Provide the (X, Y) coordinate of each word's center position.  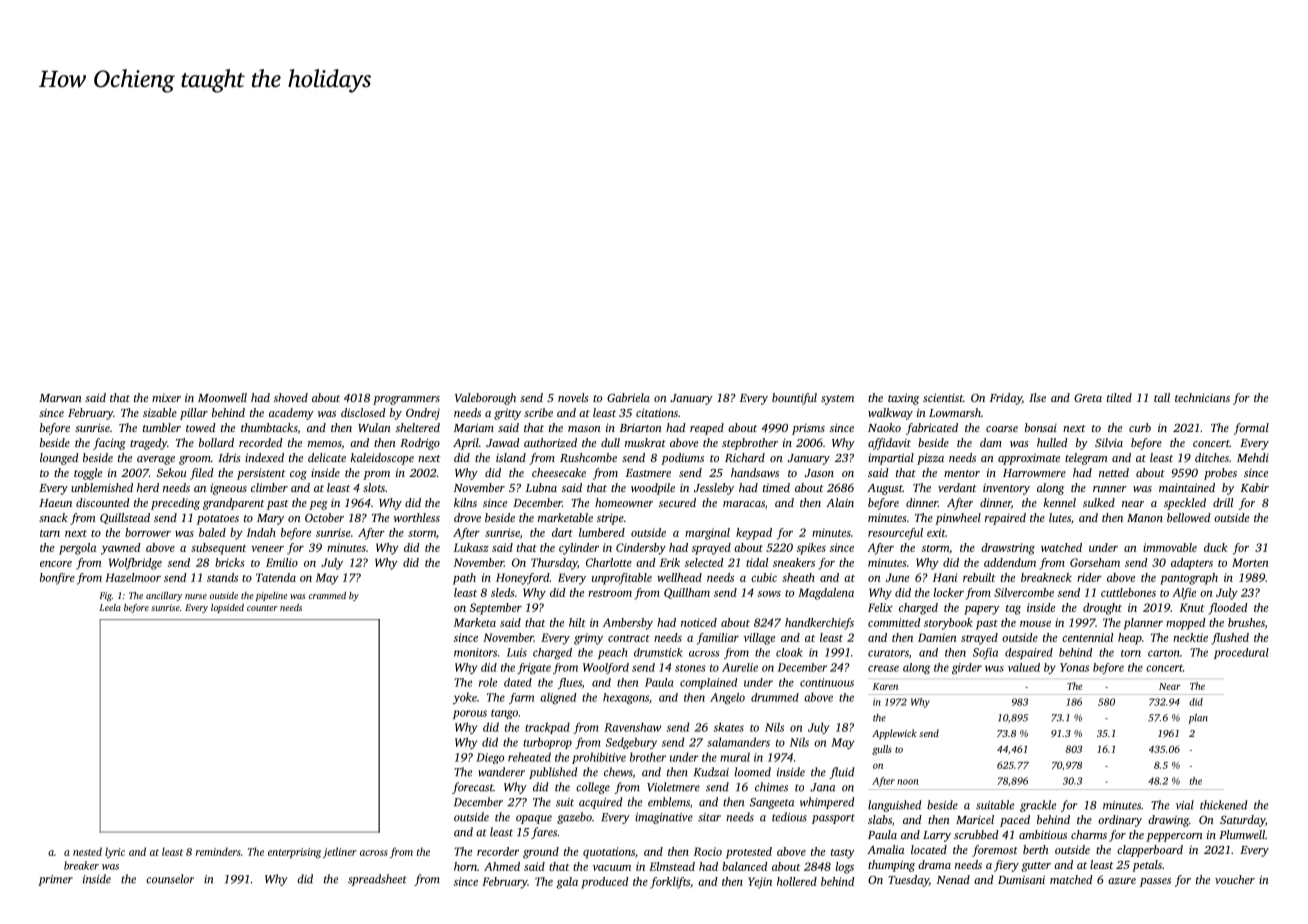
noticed (699, 622)
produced (605, 883)
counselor (170, 879)
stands (222, 577)
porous (470, 714)
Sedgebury (631, 743)
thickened (1223, 805)
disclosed (363, 412)
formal (1251, 429)
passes (1155, 882)
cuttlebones (1128, 592)
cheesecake (559, 472)
